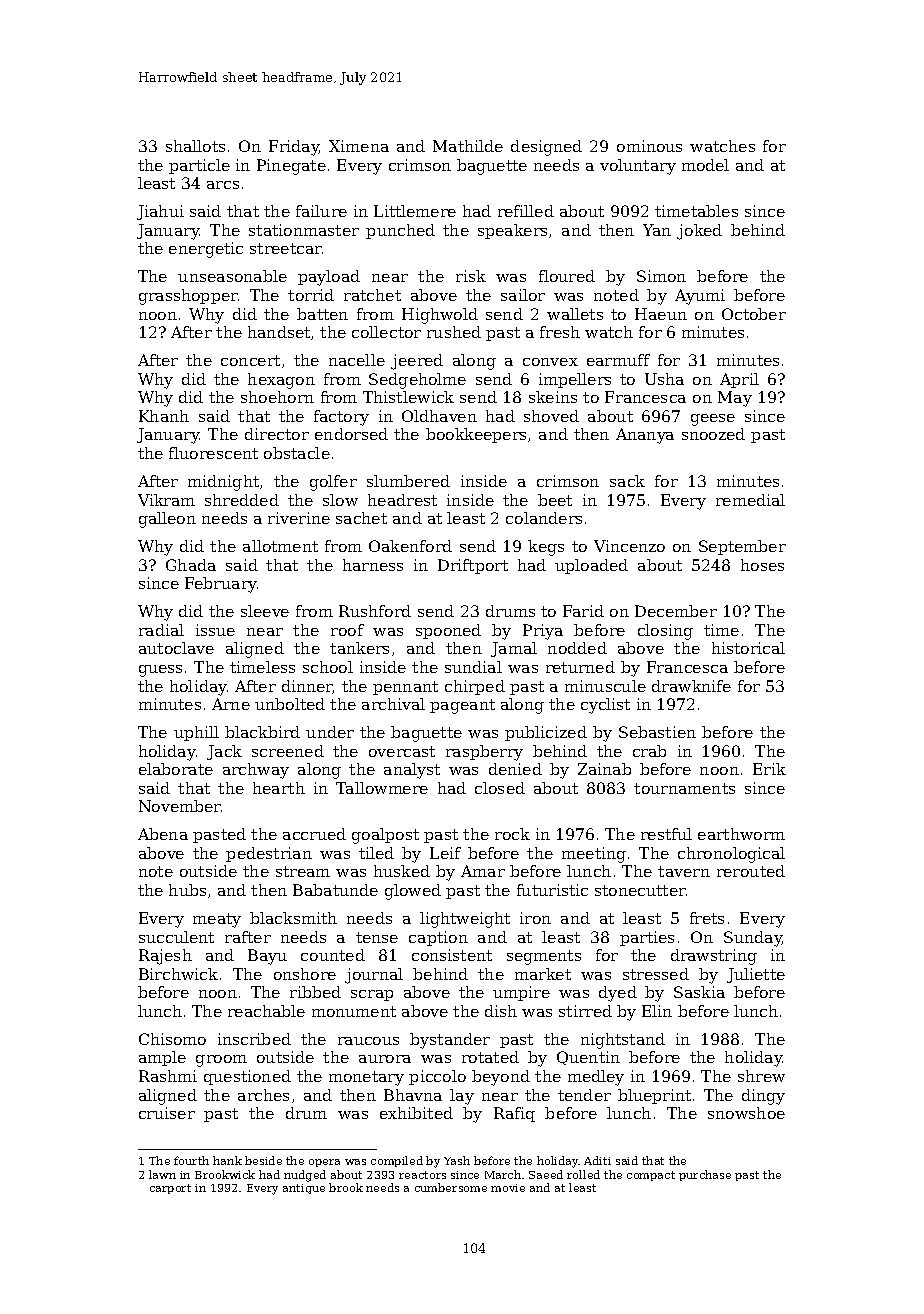 Image resolution: width=924 pixels, height=1314 pixels. Describe the element at coordinates (763, 1097) in the image. I see `dingy` at that location.
